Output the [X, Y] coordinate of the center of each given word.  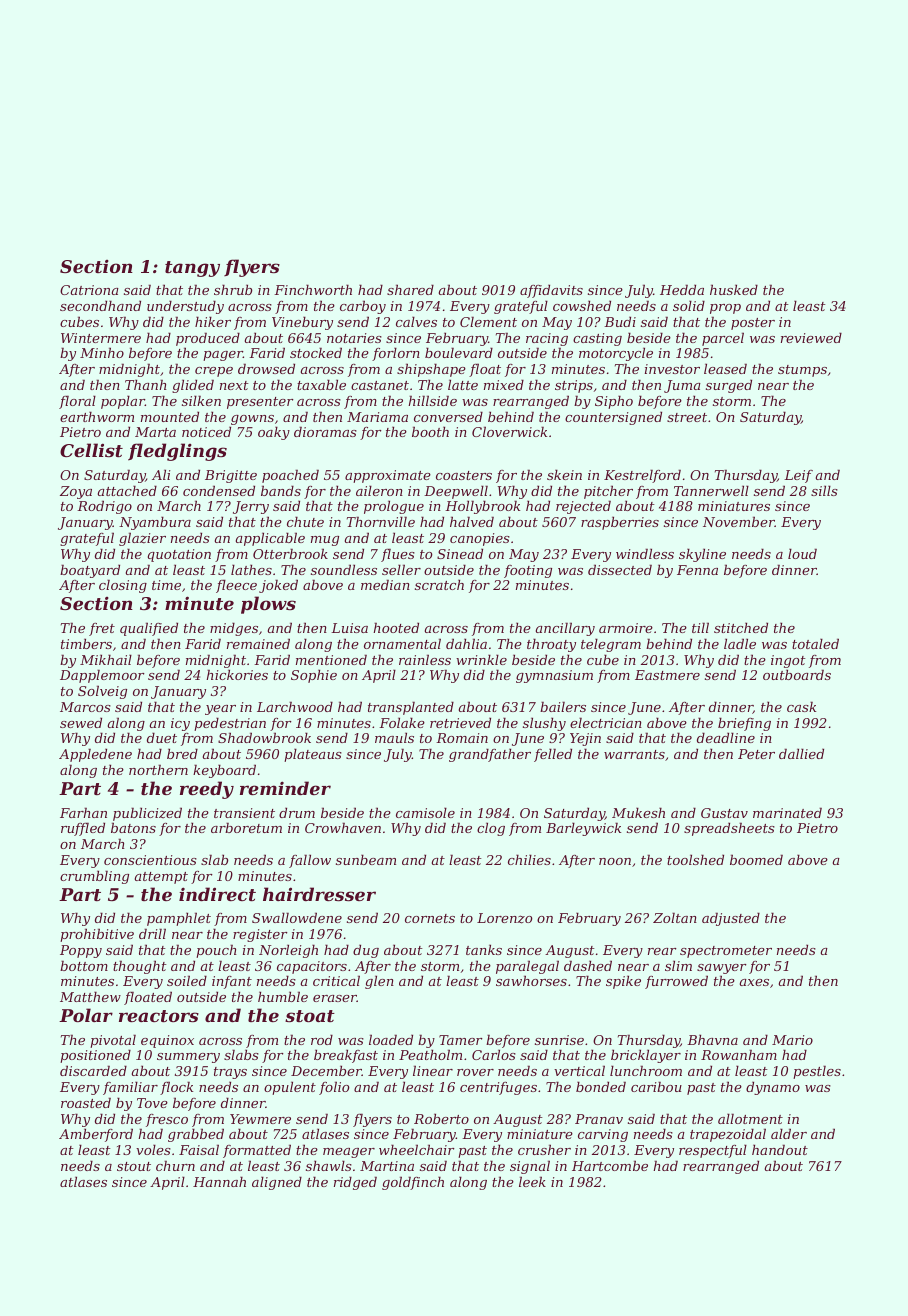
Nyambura [155, 523]
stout [134, 1166]
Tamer [461, 1040]
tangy [192, 269]
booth [430, 431]
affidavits [551, 291]
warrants [634, 754]
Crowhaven [343, 827]
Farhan [83, 812]
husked [734, 289]
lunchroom [646, 1070]
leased [725, 368]
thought [140, 967]
